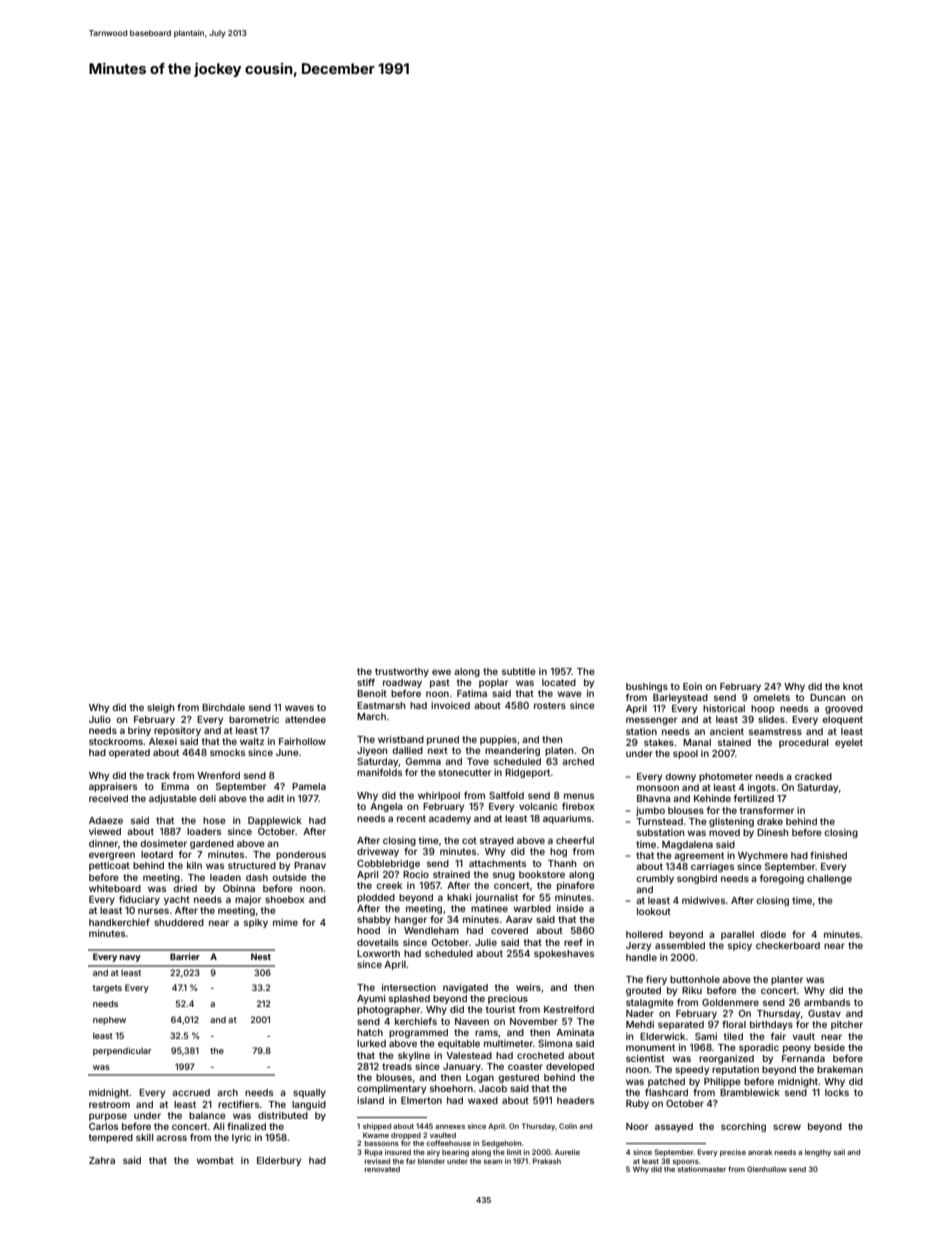  What do you see at coordinates (160, 708) in the image?
I see `sleigh` at bounding box center [160, 708].
